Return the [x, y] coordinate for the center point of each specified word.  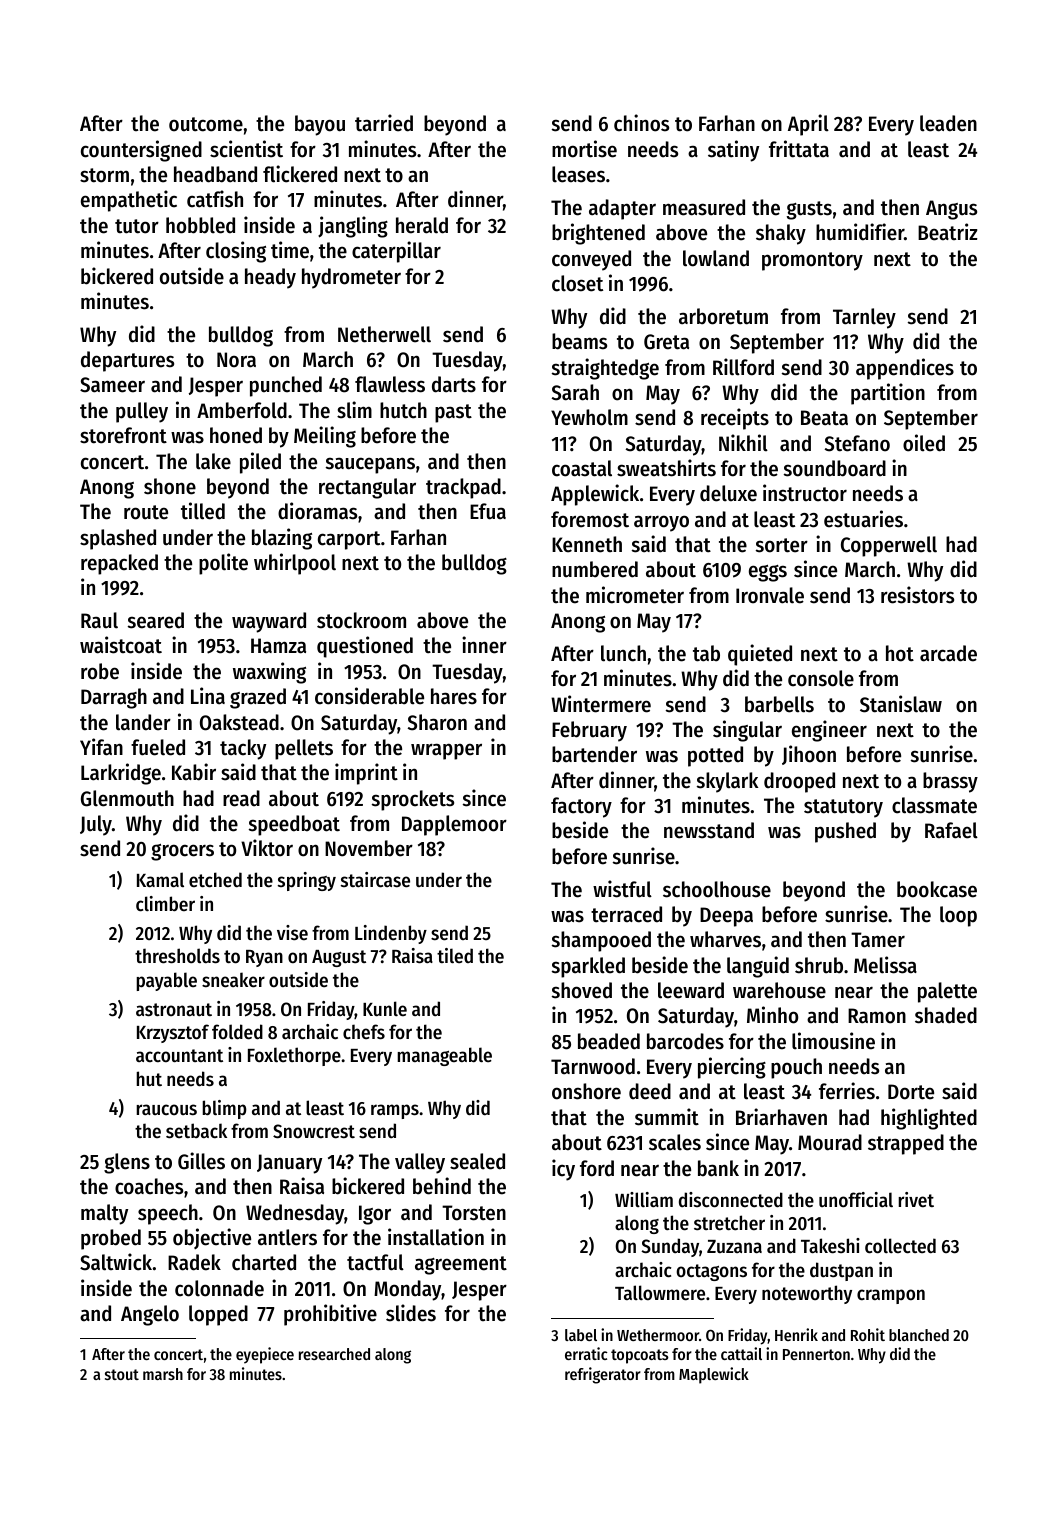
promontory [812, 261]
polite [223, 564]
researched [334, 1354]
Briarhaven [781, 1117]
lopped [218, 1315]
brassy [950, 782]
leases [578, 174]
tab [706, 653]
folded [237, 1032]
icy [563, 1170]
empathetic [129, 201]
